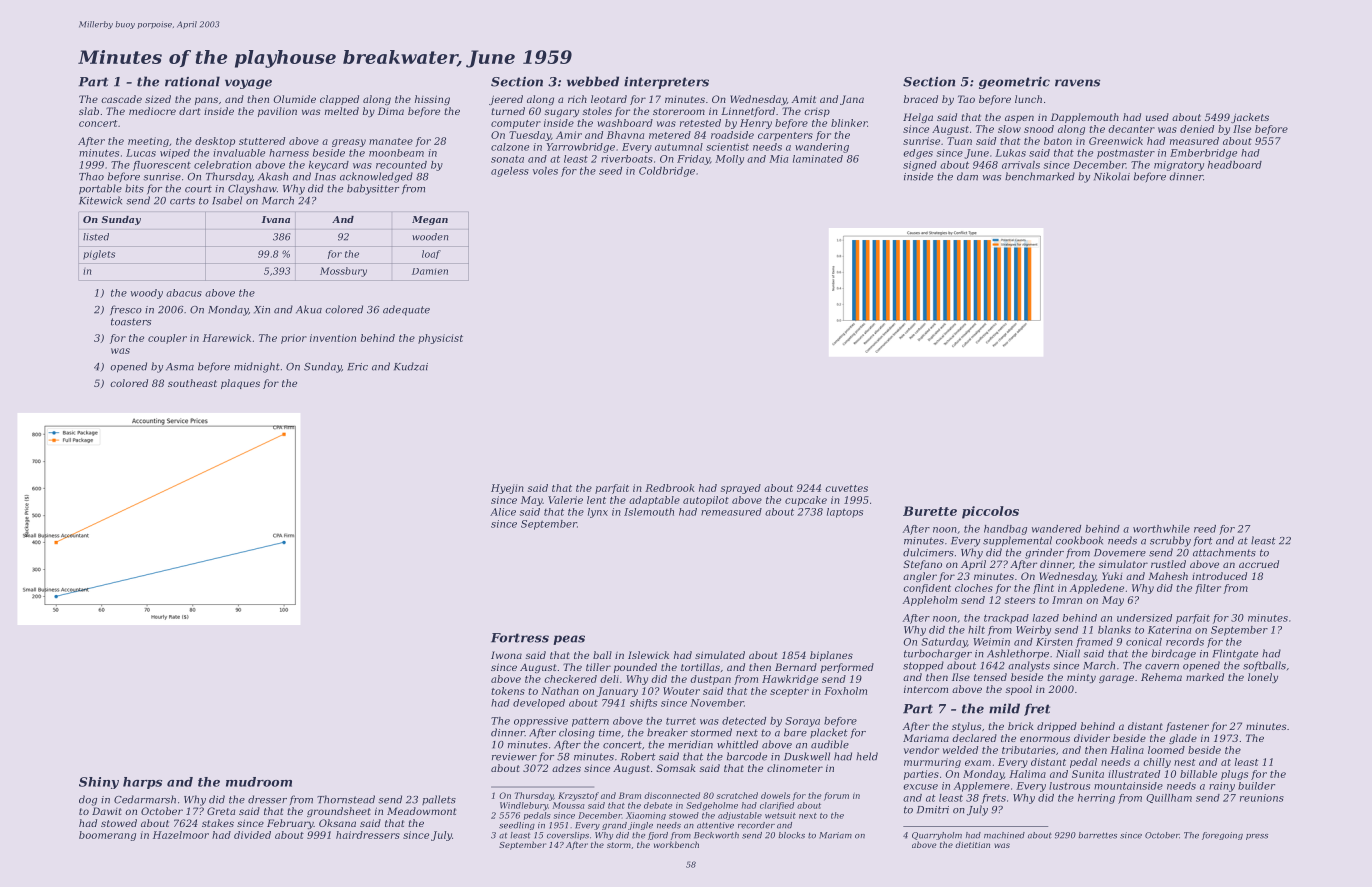 Image resolution: width=1372 pixels, height=887 pixels. I want to click on dietitian, so click(972, 844).
